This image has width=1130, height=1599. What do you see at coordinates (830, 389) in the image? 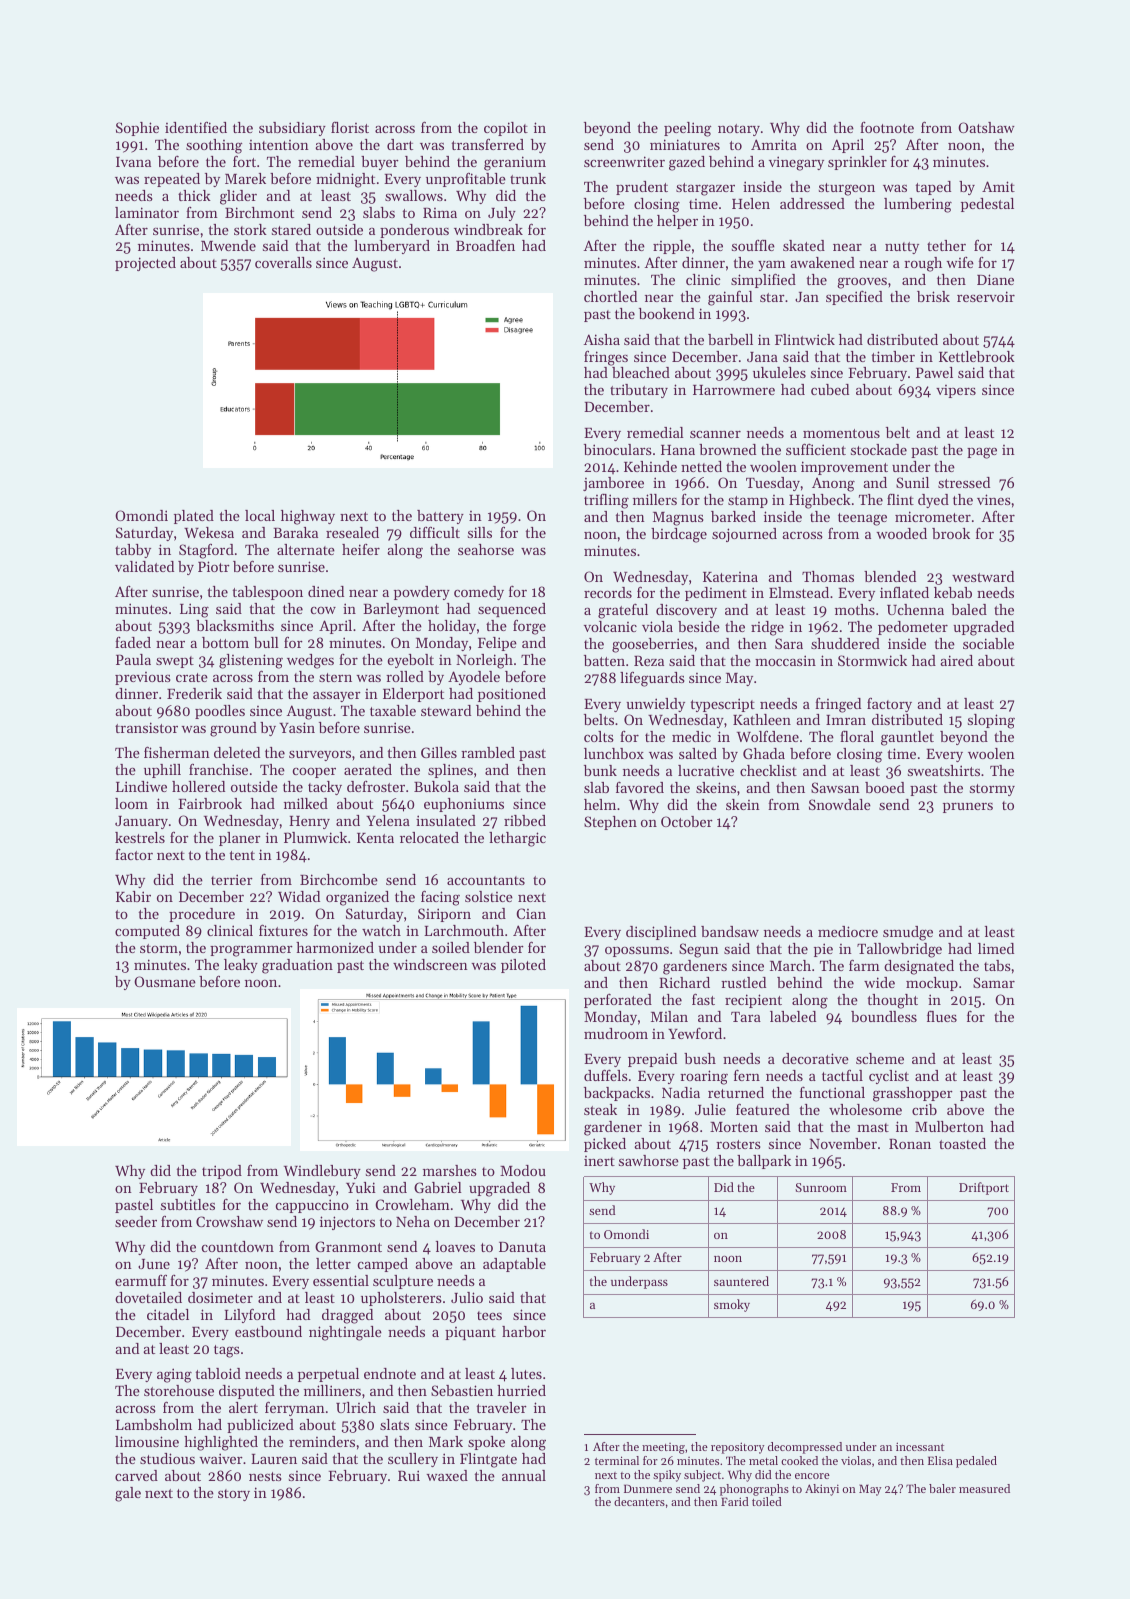
I see `cubed` at bounding box center [830, 389].
